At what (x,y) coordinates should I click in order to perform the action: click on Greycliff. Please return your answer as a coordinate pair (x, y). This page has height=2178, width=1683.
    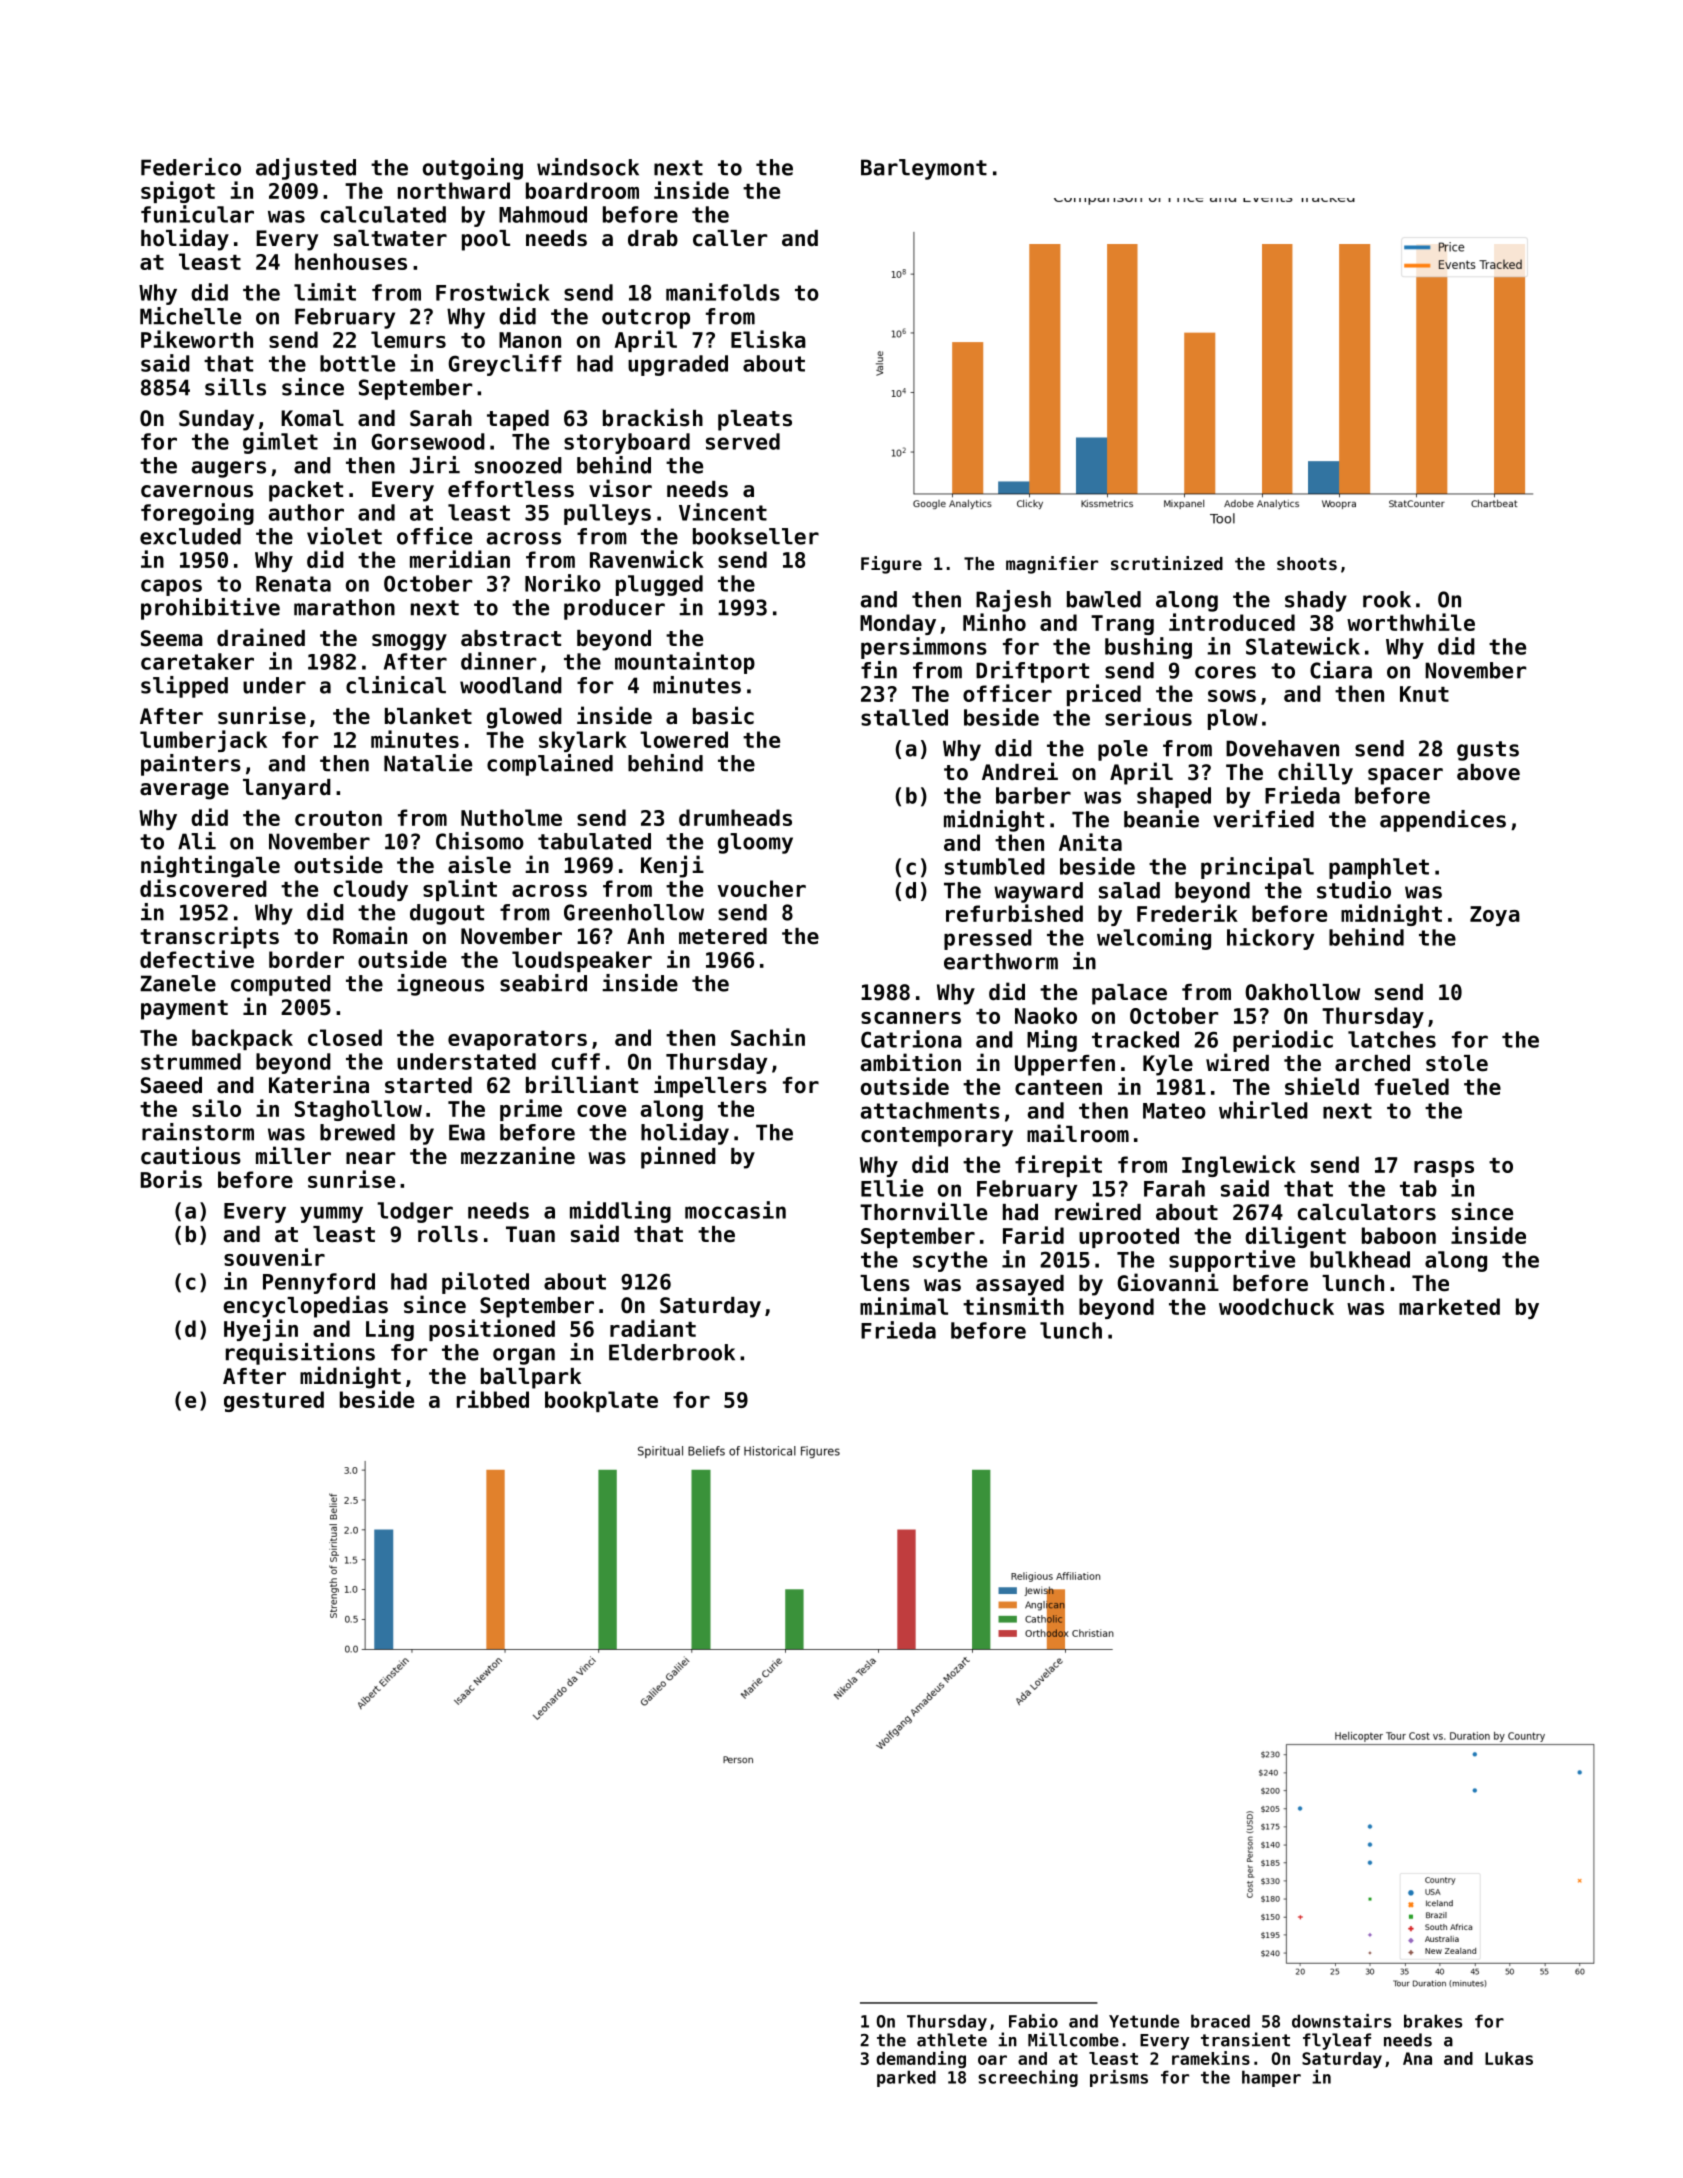
    Looking at the image, I should click on (505, 365).
